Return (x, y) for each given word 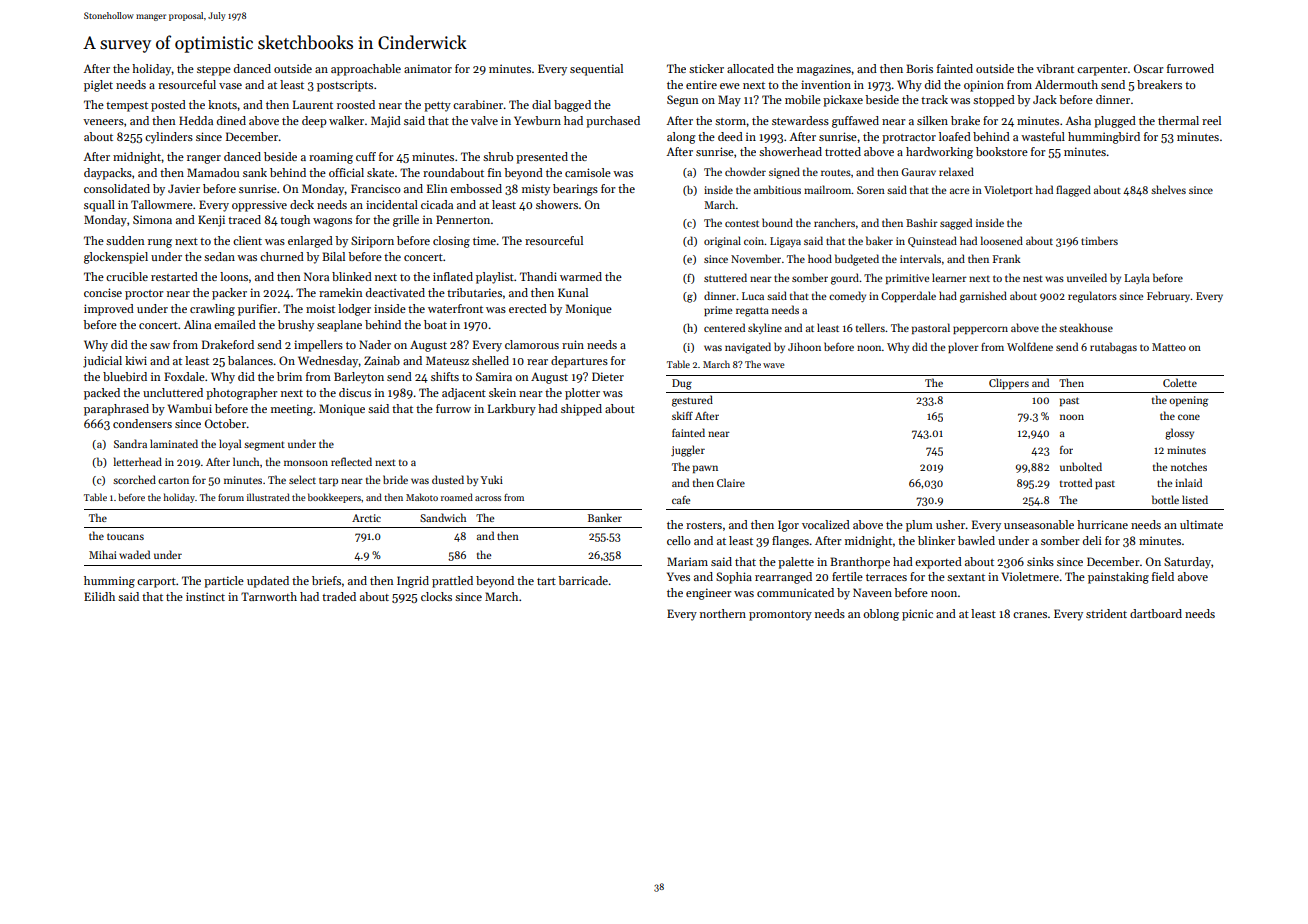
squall (99, 206)
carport (156, 583)
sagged (956, 224)
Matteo (1169, 347)
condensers (142, 423)
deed (730, 136)
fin (495, 172)
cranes (1030, 615)
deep (314, 122)
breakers (1159, 84)
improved (109, 310)
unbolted (1081, 466)
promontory (780, 616)
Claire (731, 482)
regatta (752, 312)
